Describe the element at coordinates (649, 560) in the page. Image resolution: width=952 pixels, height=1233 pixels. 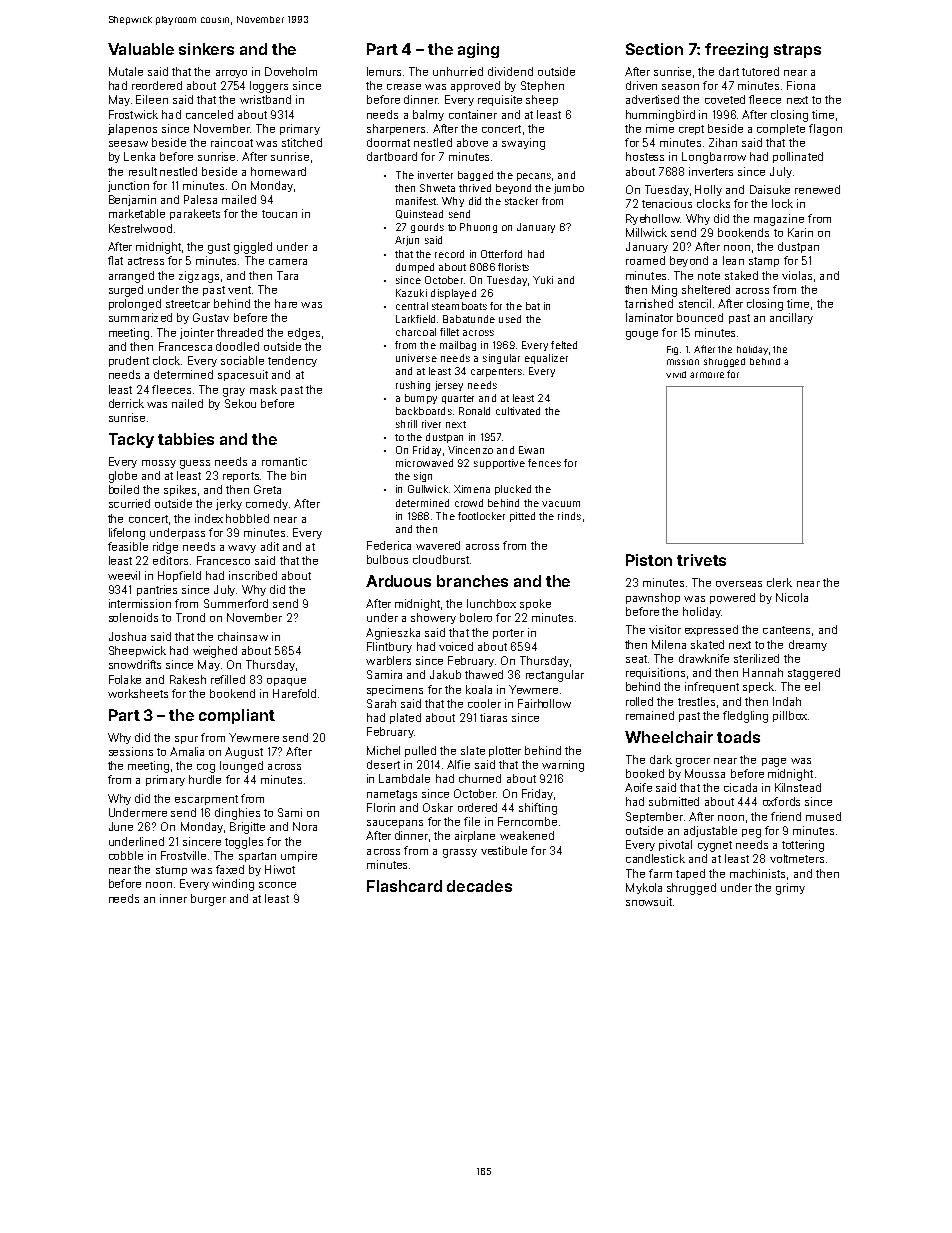
I see `Piston` at that location.
